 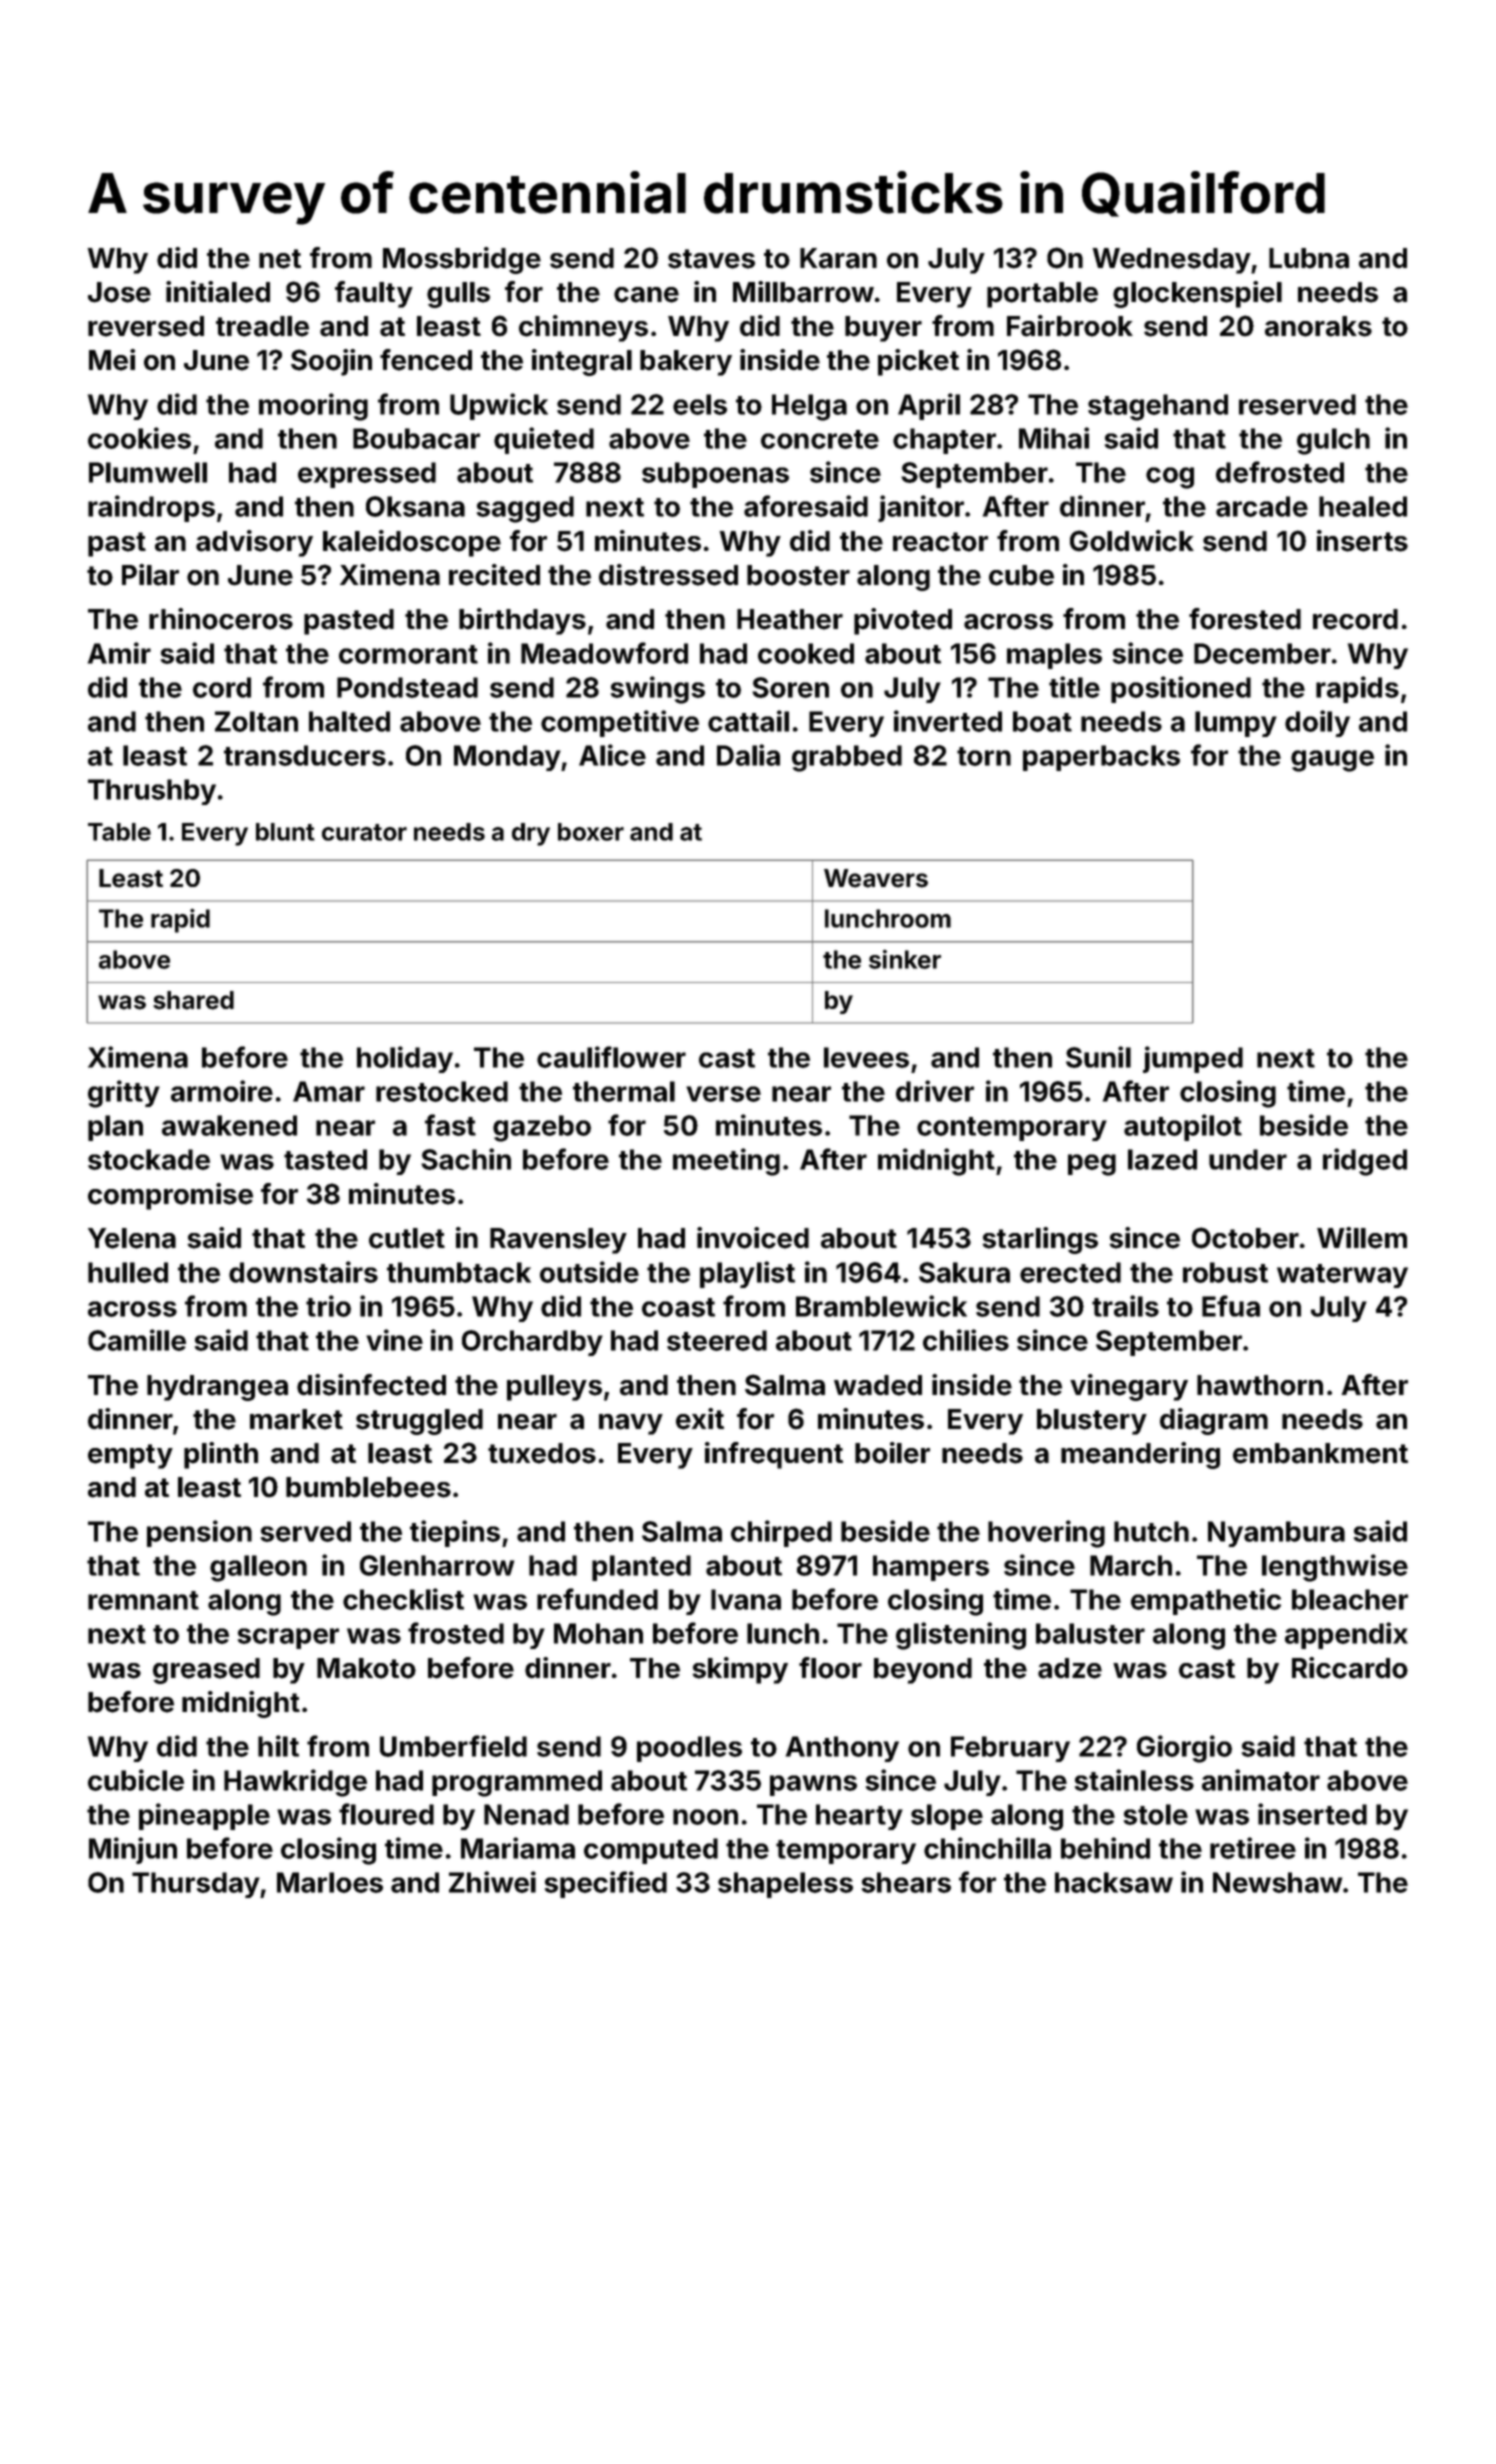 What do you see at coordinates (119, 292) in the screenshot?
I see `Jose` at bounding box center [119, 292].
